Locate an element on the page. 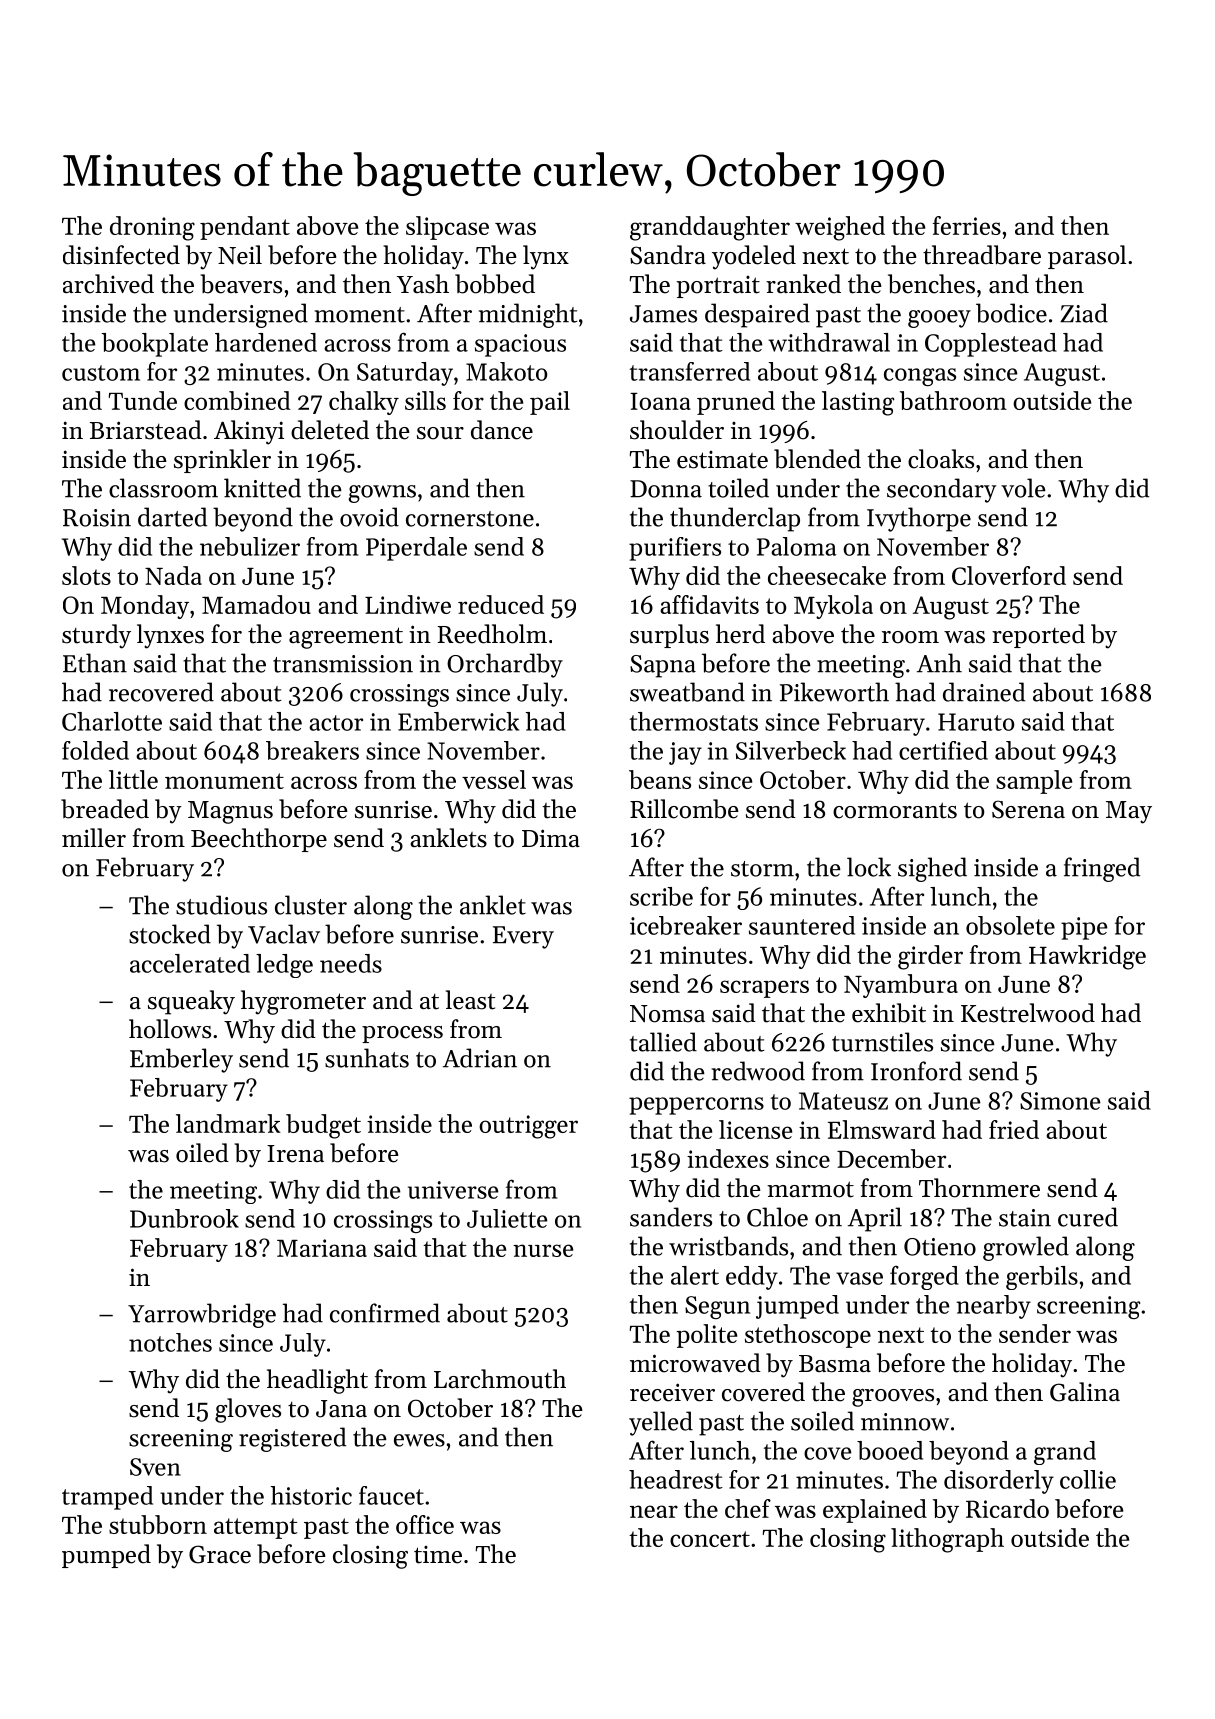  headlight is located at coordinates (317, 1381).
